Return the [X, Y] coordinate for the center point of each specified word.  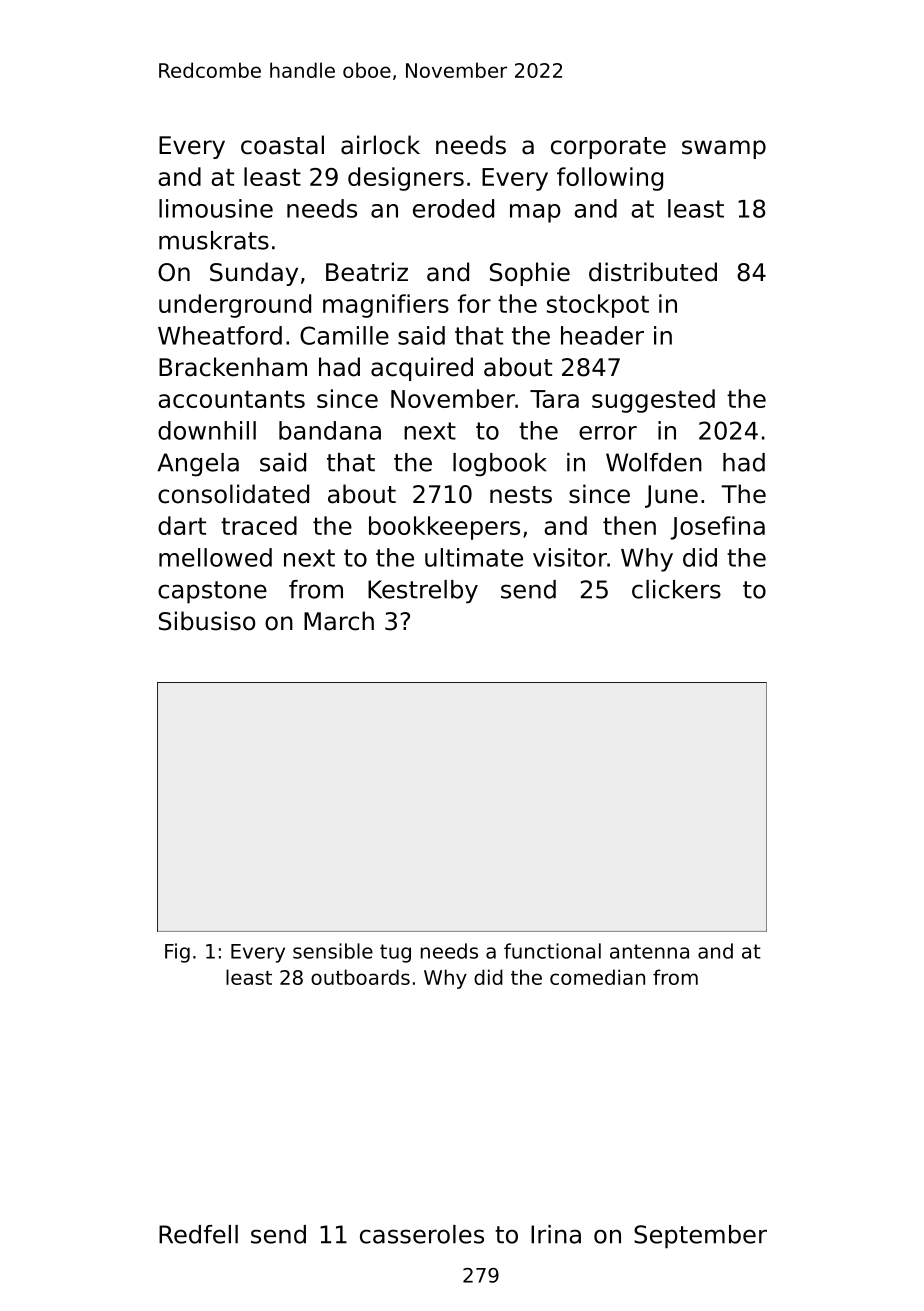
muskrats [214, 240]
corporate [608, 148]
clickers [676, 589]
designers [406, 179]
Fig [177, 953]
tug [395, 953]
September [700, 1237]
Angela [198, 465]
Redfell [198, 1234]
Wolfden [654, 462]
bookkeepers [444, 528]
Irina [556, 1234]
